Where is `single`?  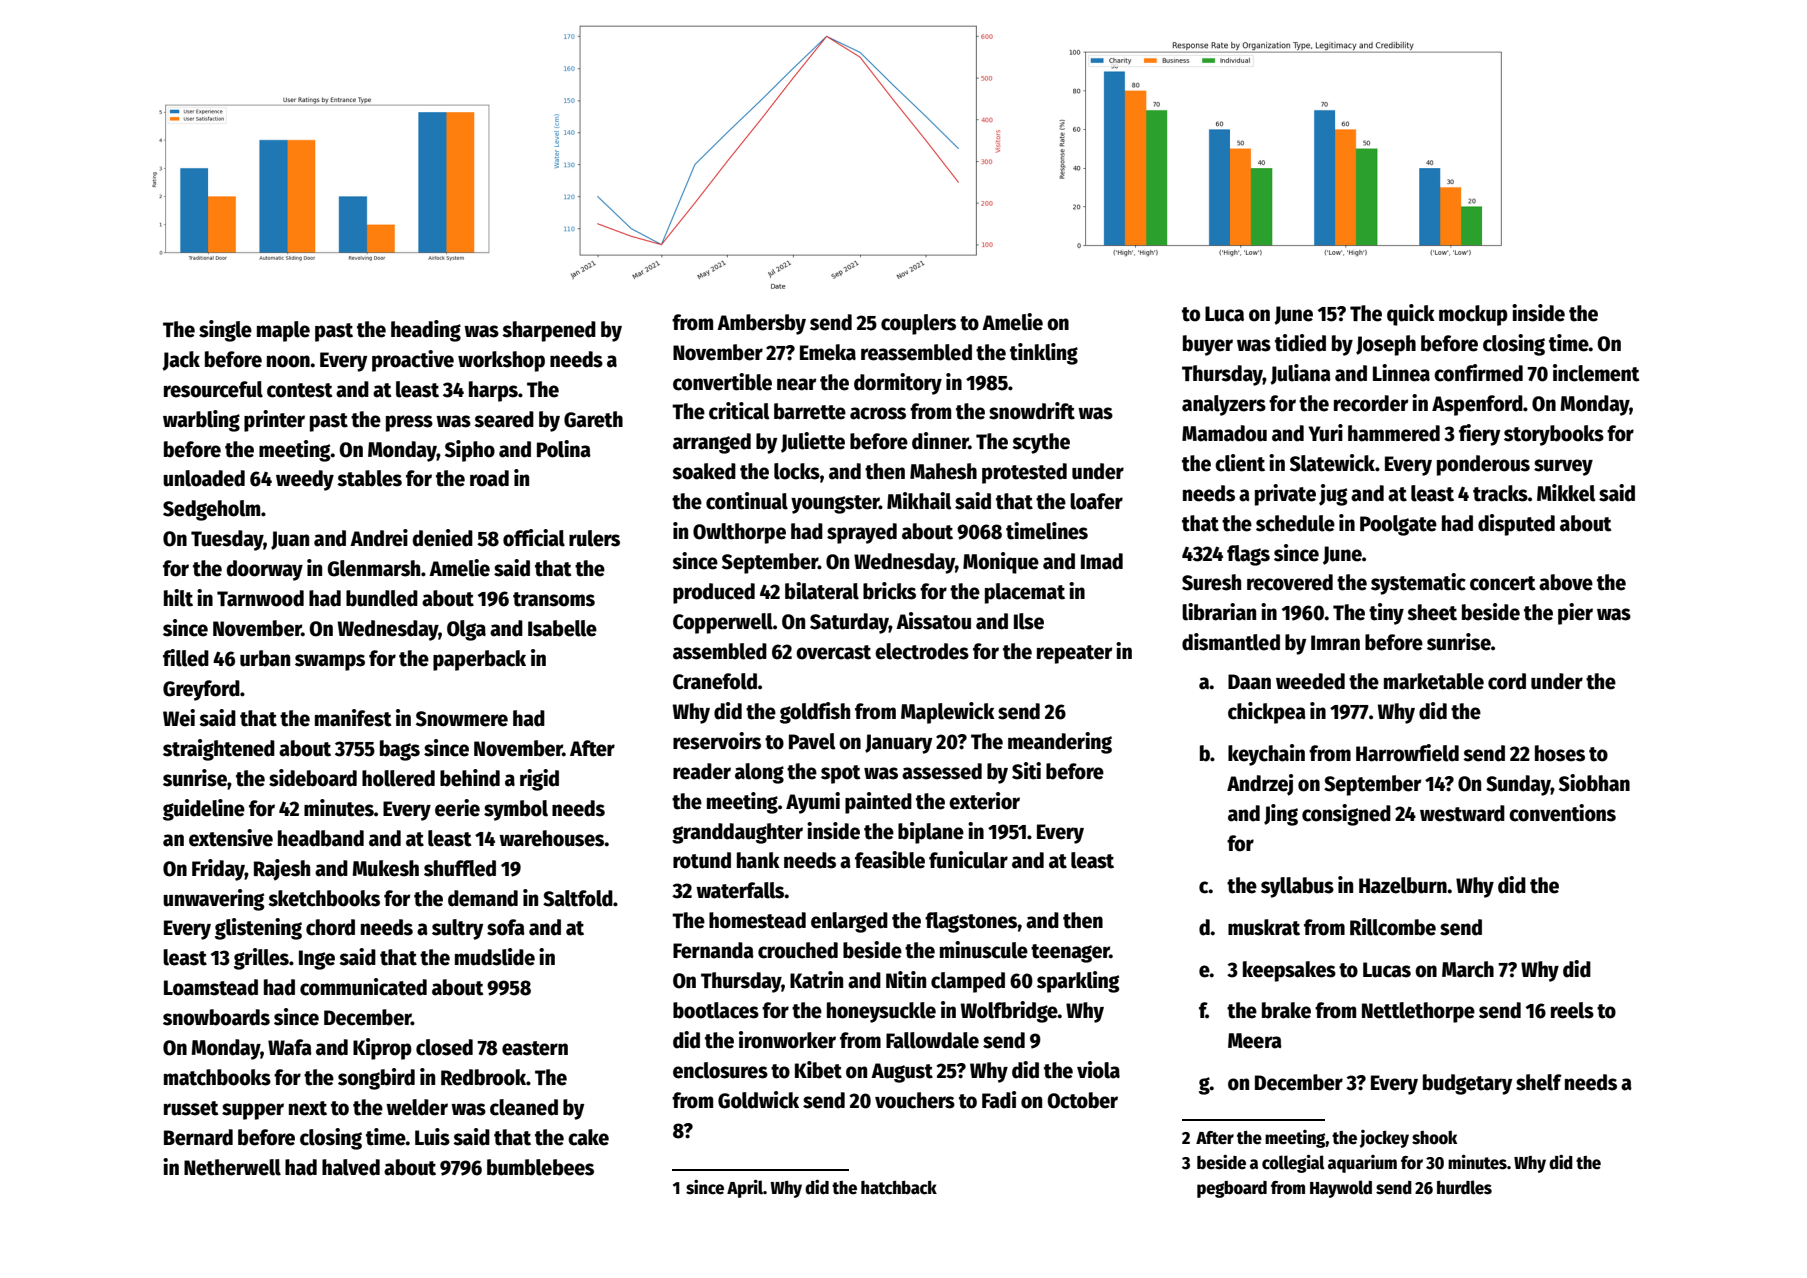
single is located at coordinates (225, 331).
